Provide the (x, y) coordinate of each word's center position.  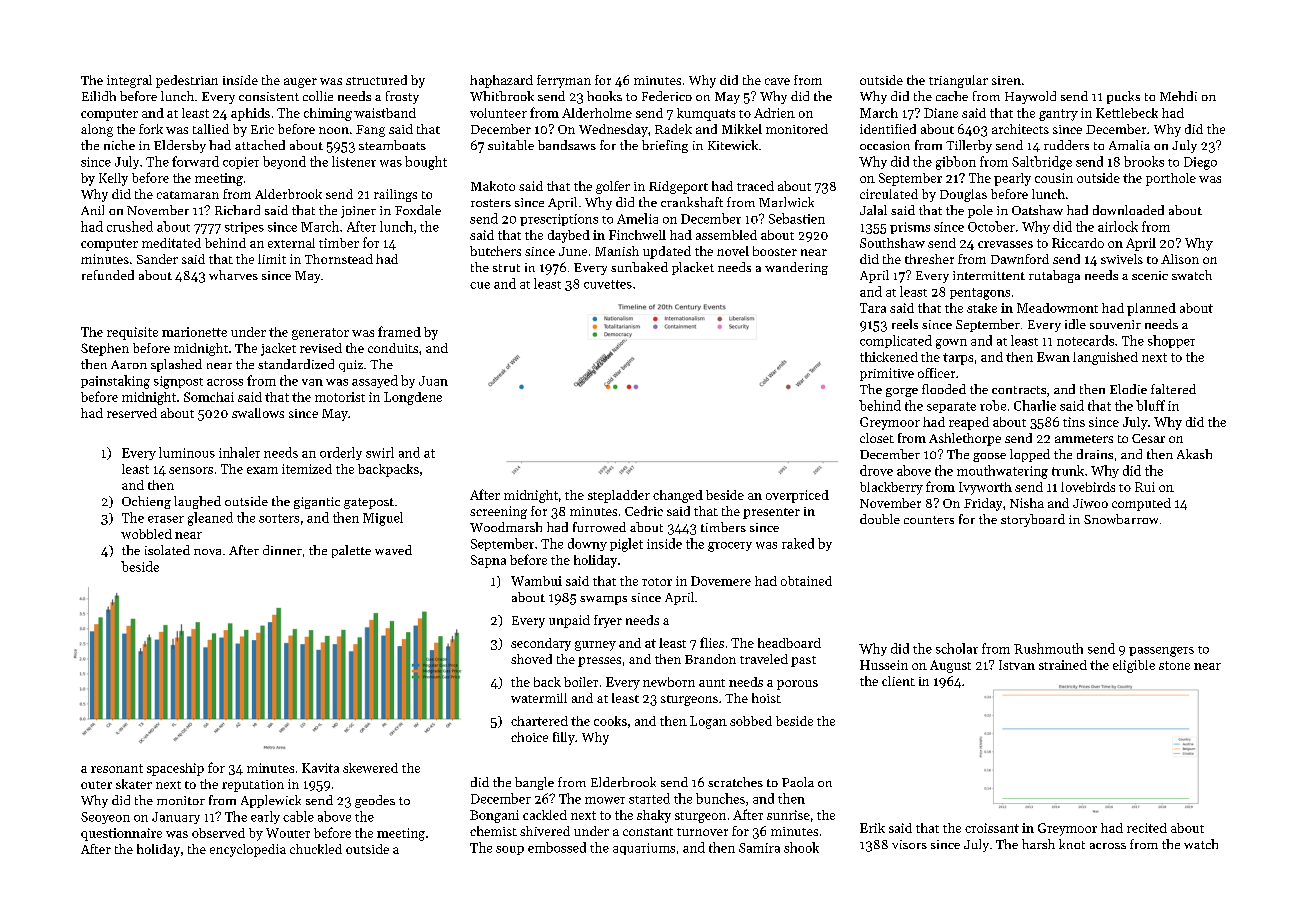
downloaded (1128, 210)
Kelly (113, 179)
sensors (191, 470)
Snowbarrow (1121, 519)
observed (218, 833)
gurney (595, 646)
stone (1174, 665)
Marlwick (786, 202)
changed (678, 496)
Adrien (774, 113)
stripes (244, 228)
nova (207, 552)
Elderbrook (623, 782)
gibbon (956, 163)
